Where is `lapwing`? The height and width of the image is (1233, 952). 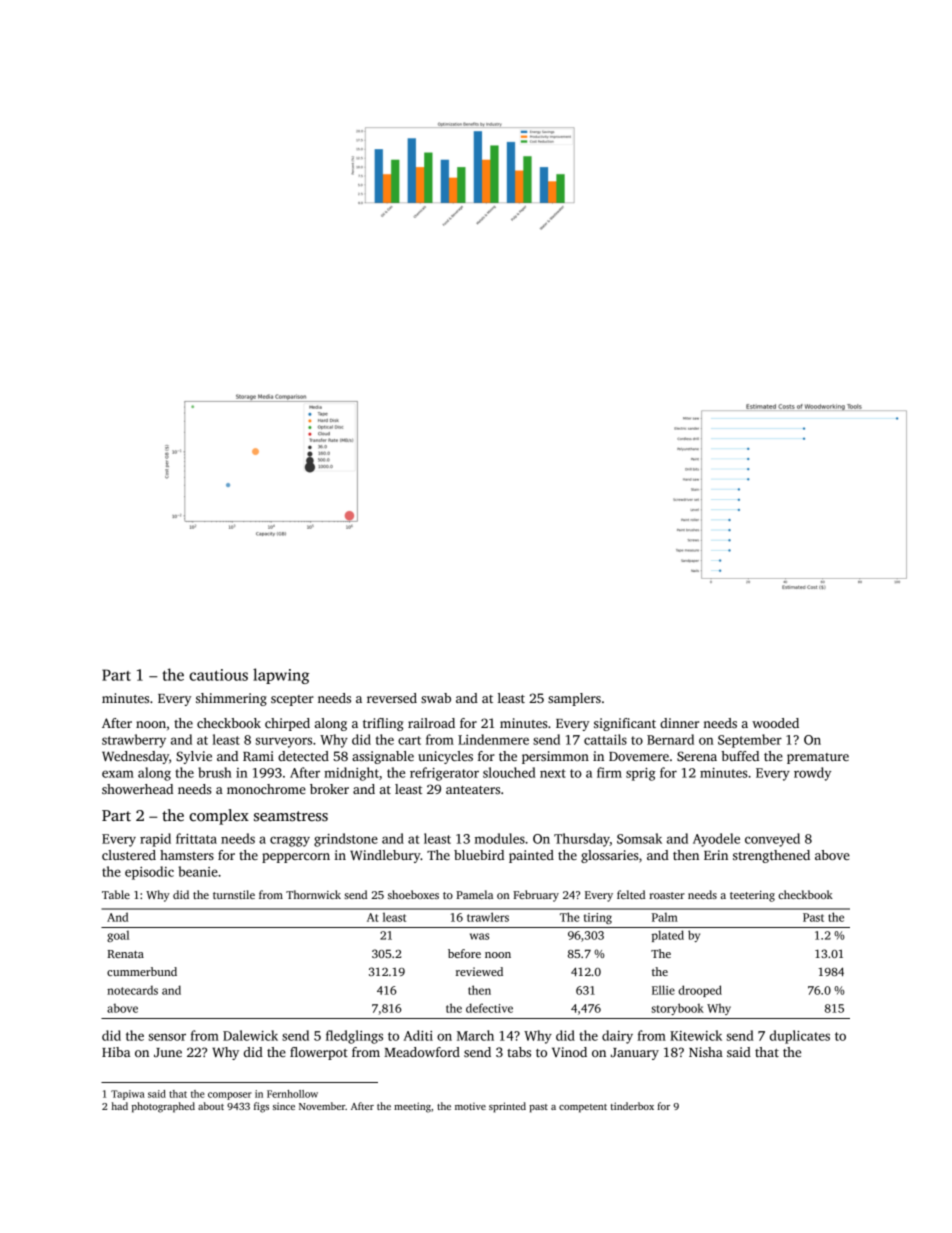
lapwing is located at coordinates (281, 676).
